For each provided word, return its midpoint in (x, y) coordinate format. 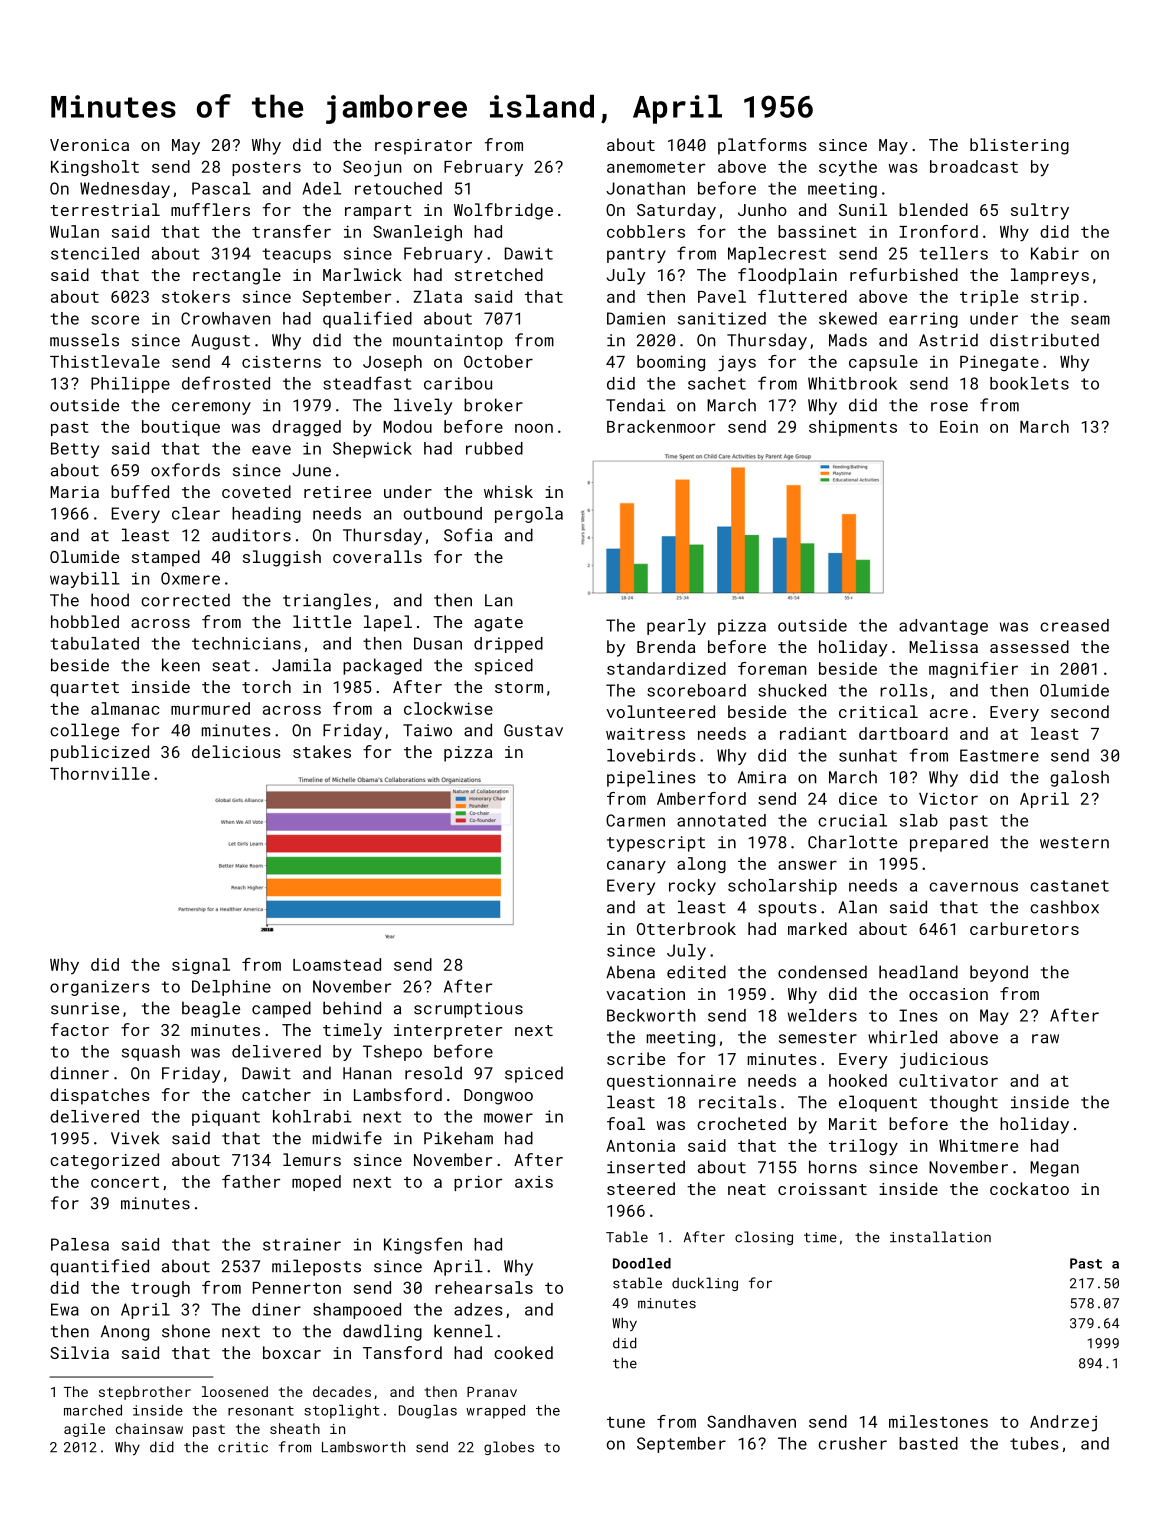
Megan (1054, 1169)
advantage (943, 627)
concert (125, 1182)
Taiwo (427, 730)
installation (940, 1237)
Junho (762, 209)
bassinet (817, 231)
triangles (327, 601)
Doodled (642, 1263)
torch (266, 686)
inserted (646, 1167)
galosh (1079, 778)
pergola (529, 515)
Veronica (89, 145)
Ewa (65, 1309)
